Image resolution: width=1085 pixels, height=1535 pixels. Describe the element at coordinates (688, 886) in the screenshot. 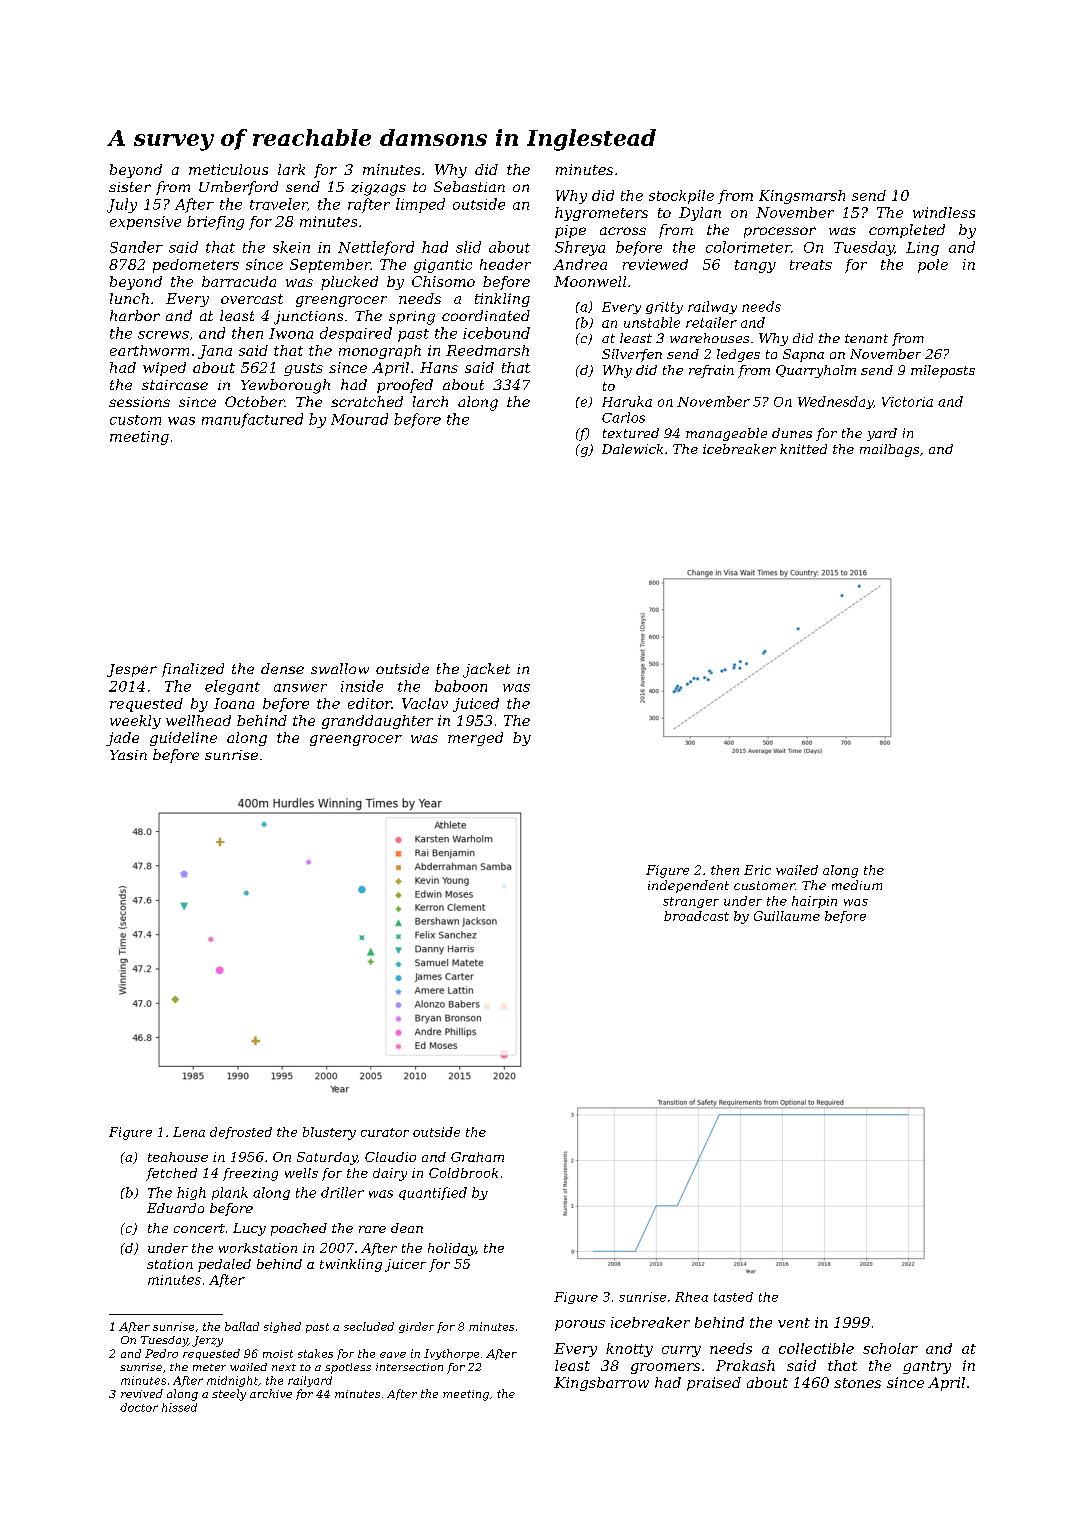

I see `independent` at that location.
